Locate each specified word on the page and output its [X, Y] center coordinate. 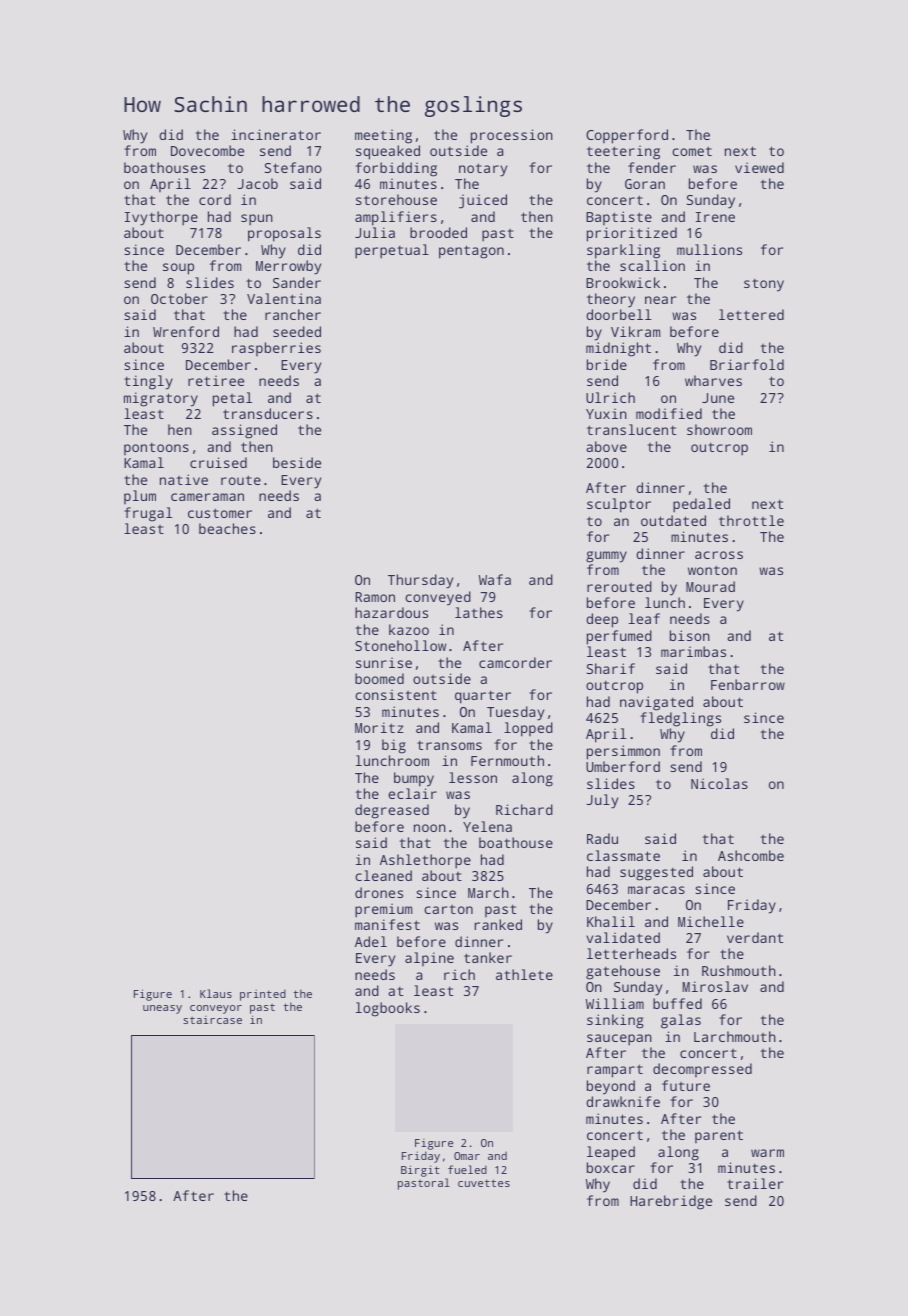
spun [257, 220]
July [602, 801]
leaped [611, 1153]
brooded [438, 232]
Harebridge [671, 1202]
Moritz [379, 727]
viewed [759, 167]
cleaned [383, 875]
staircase [212, 1020]
